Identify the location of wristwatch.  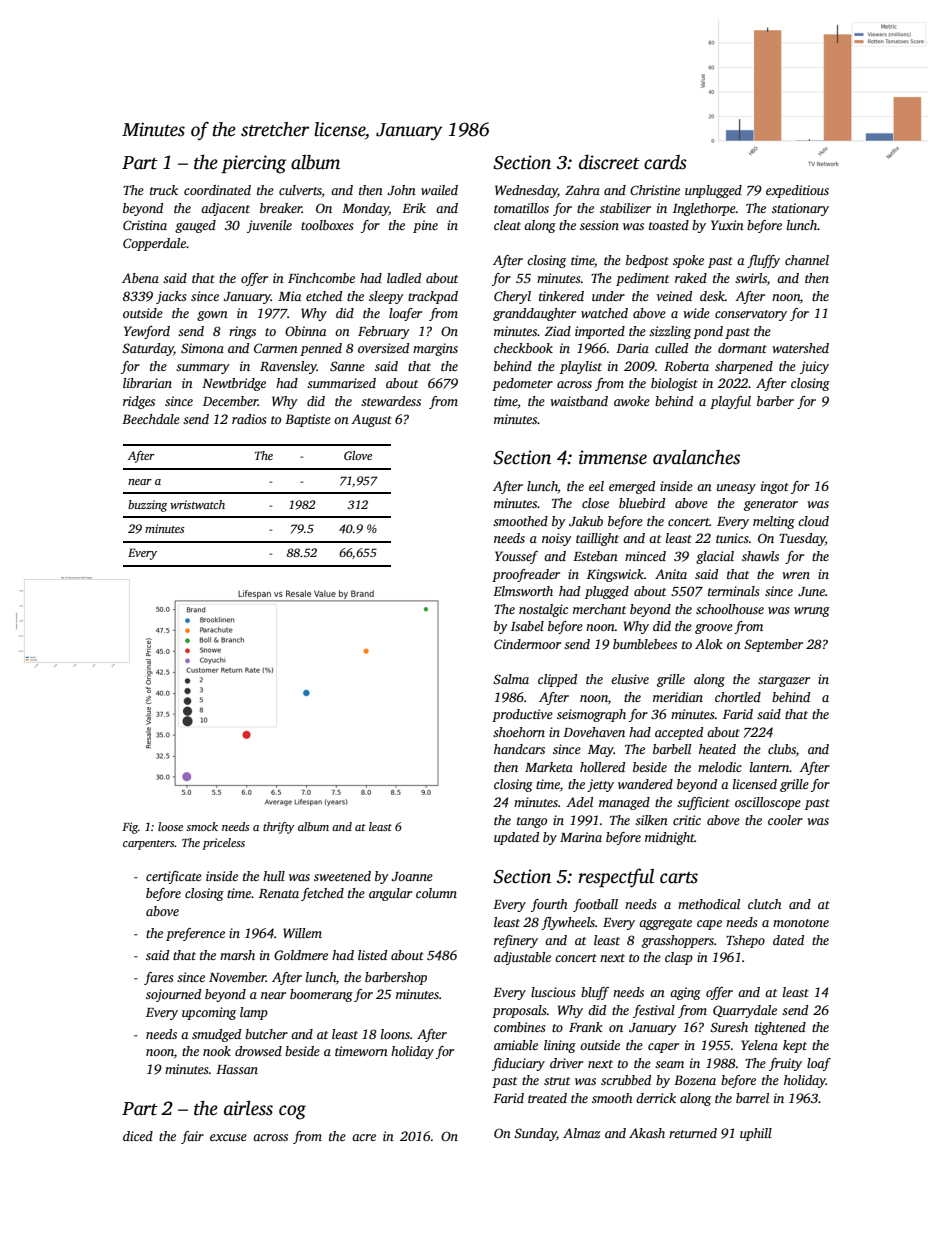
(197, 504).
